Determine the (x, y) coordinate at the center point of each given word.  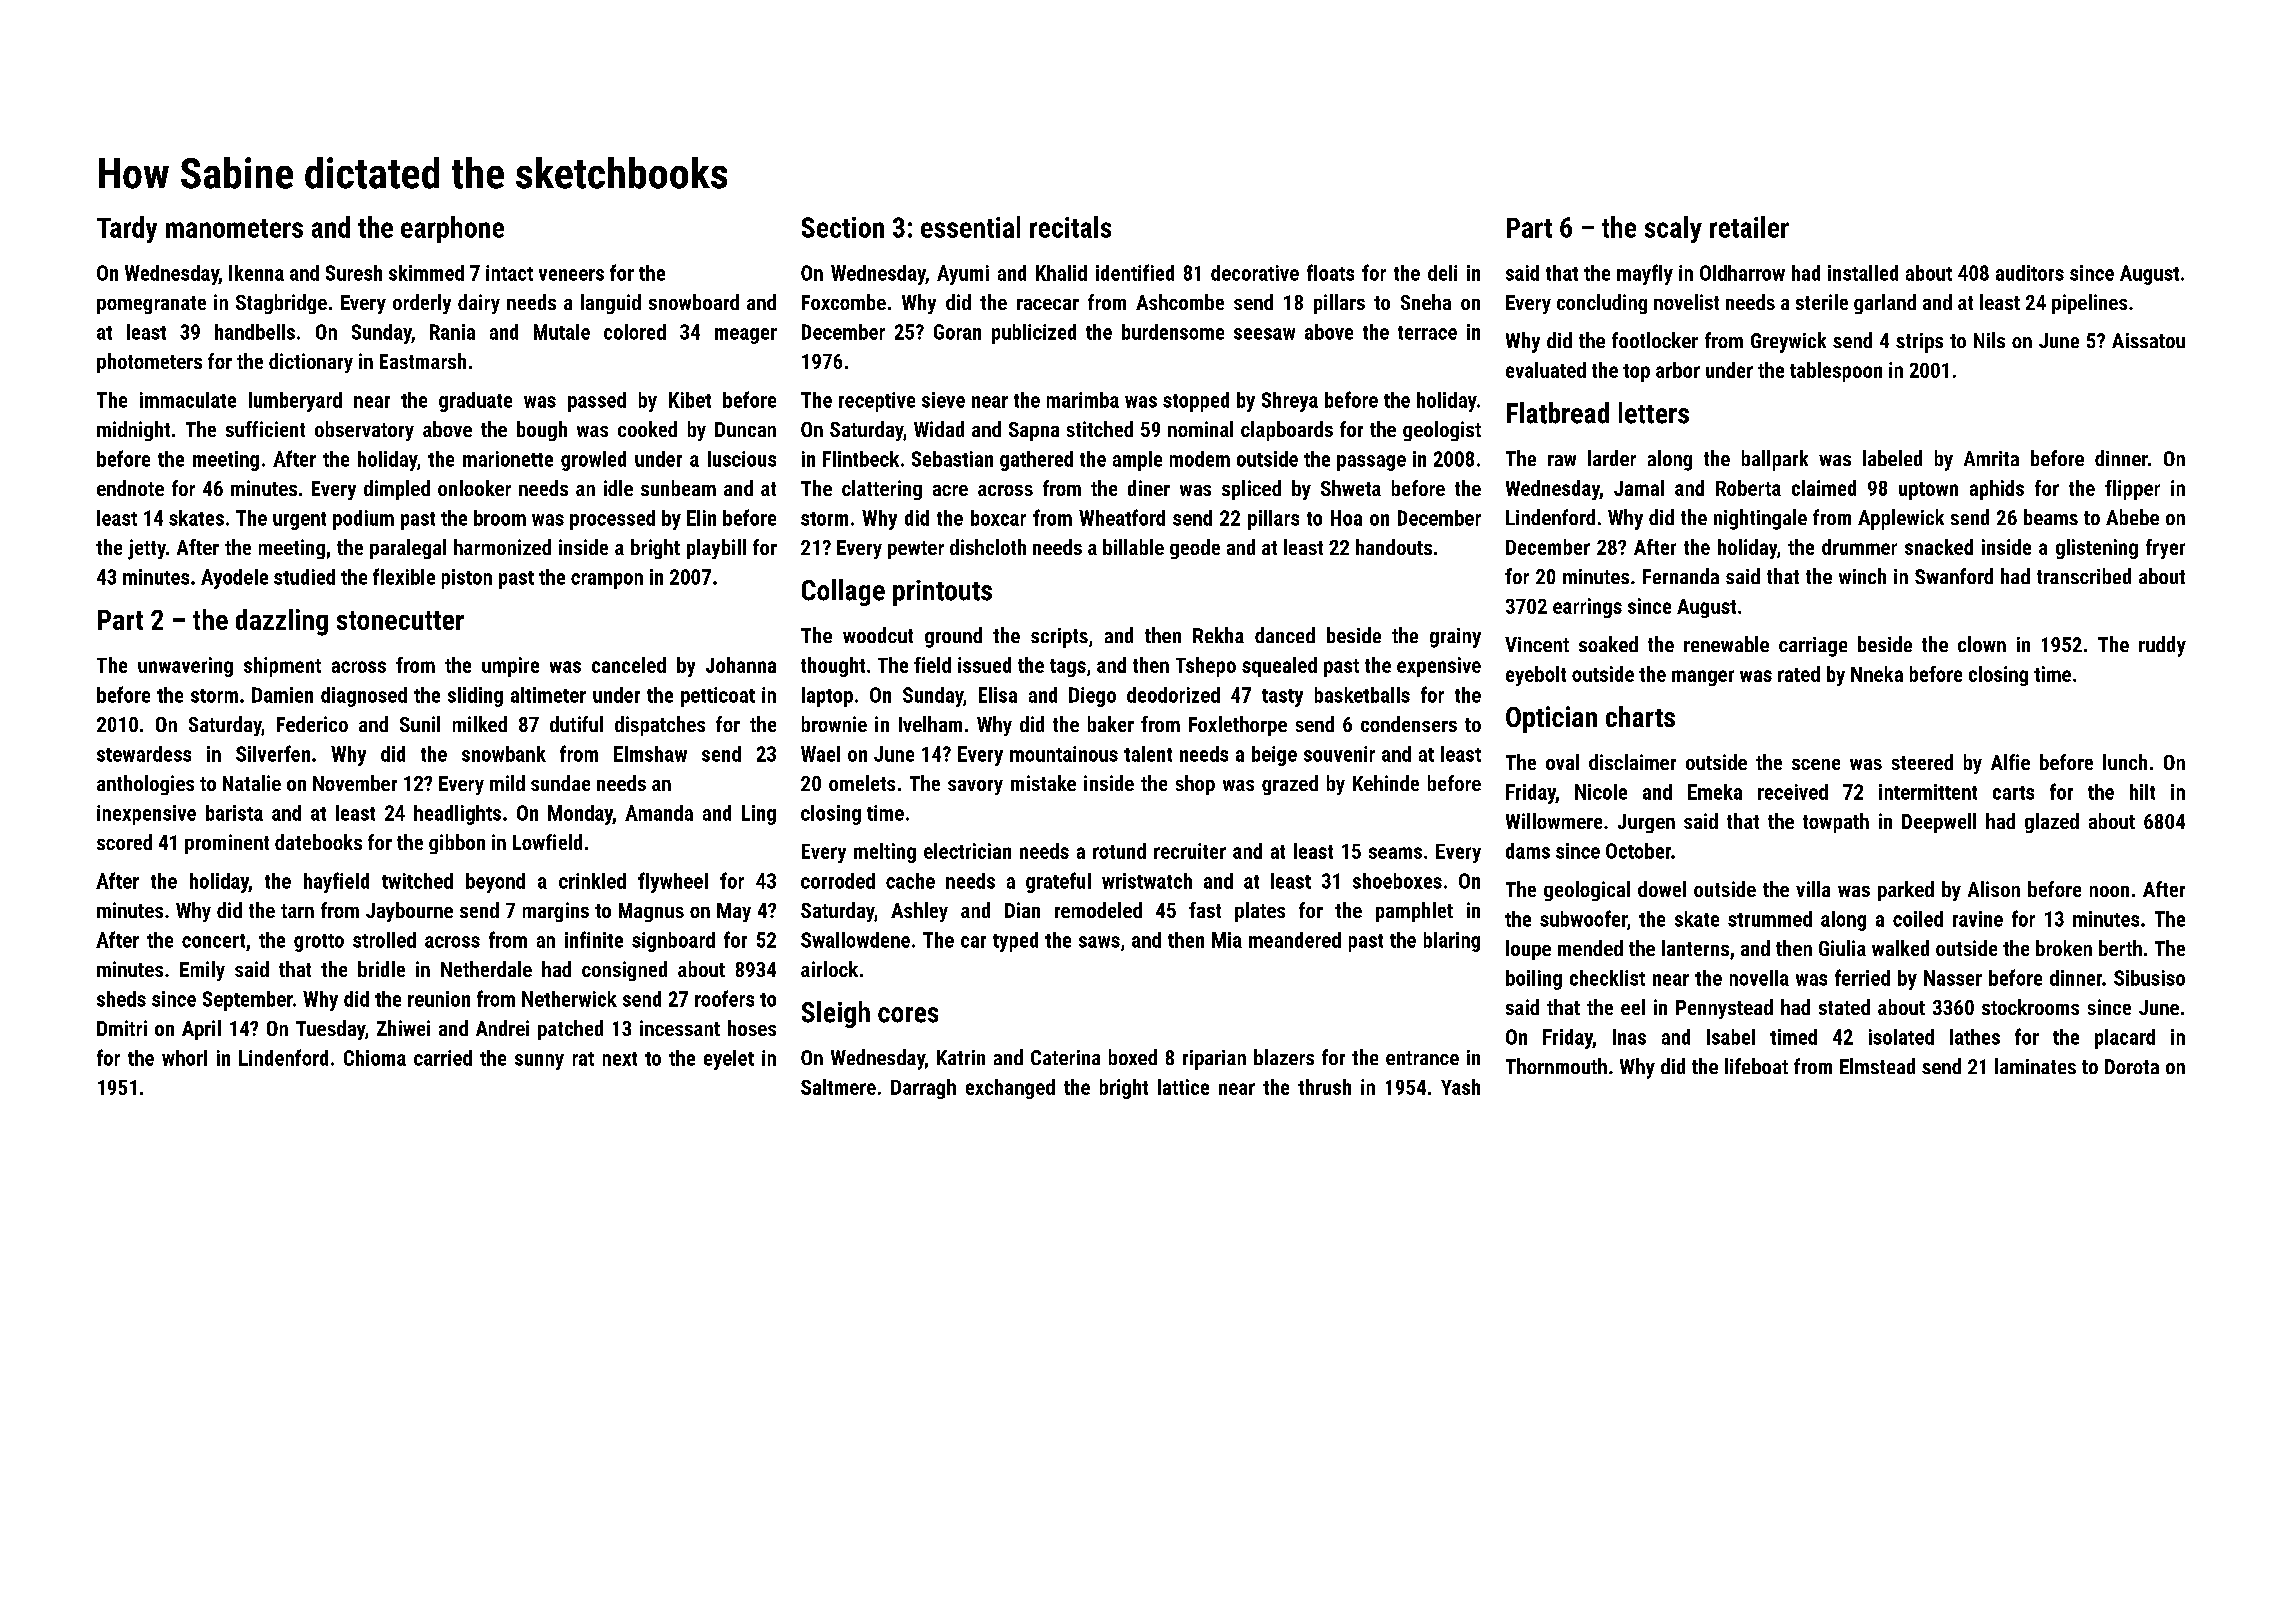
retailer (1749, 227)
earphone (452, 229)
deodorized (1173, 695)
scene (1816, 764)
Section (843, 227)
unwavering (185, 667)
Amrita (1991, 458)
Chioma (375, 1058)
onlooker (474, 488)
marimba (1083, 400)
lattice (1183, 1087)
